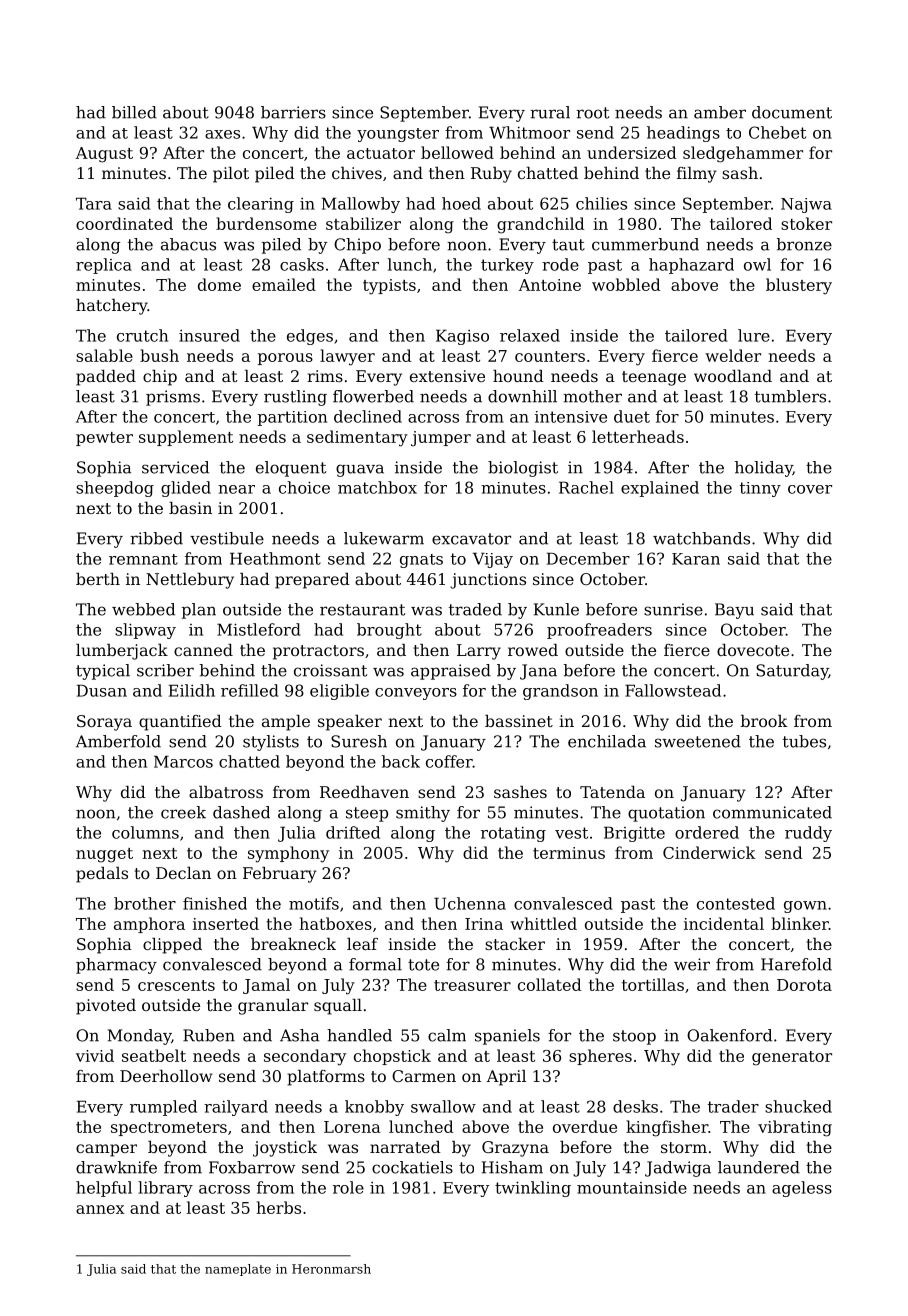 Image resolution: width=908 pixels, height=1316 pixels. What do you see at coordinates (802, 1189) in the screenshot?
I see `ageless` at bounding box center [802, 1189].
